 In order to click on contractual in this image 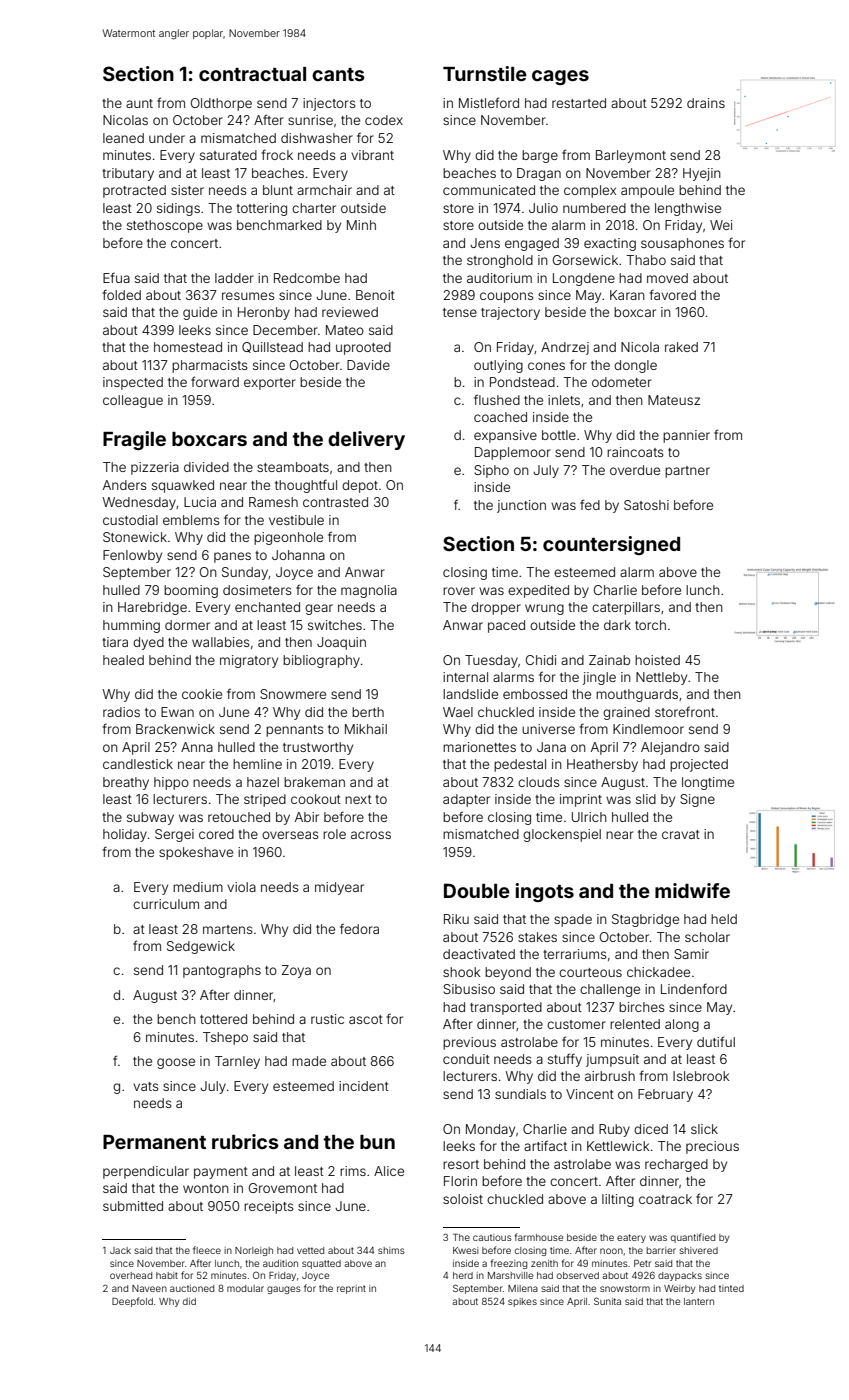, I will do `click(252, 74)`.
